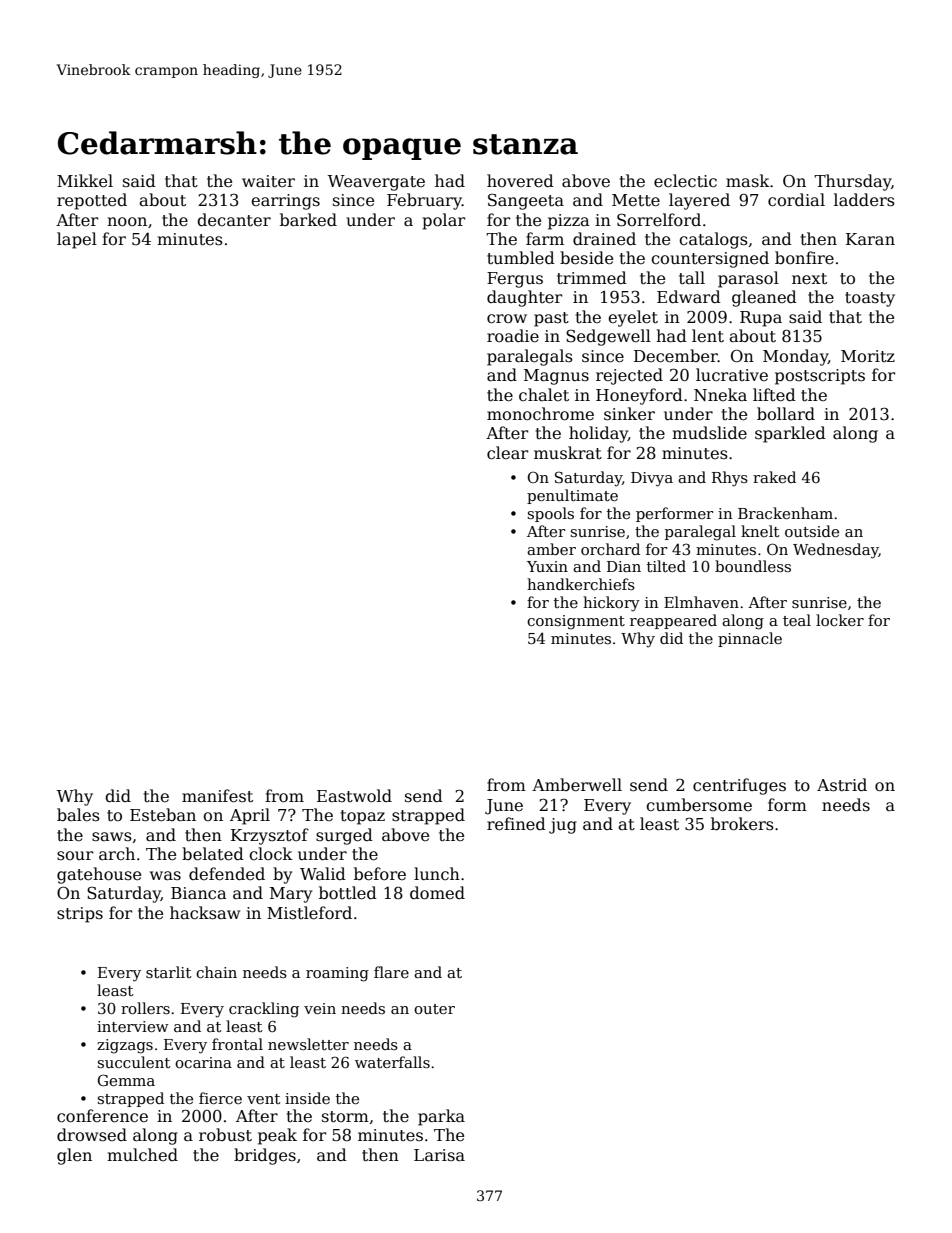 The image size is (952, 1233). Describe the element at coordinates (265, 1156) in the document. I see `bridges` at that location.
